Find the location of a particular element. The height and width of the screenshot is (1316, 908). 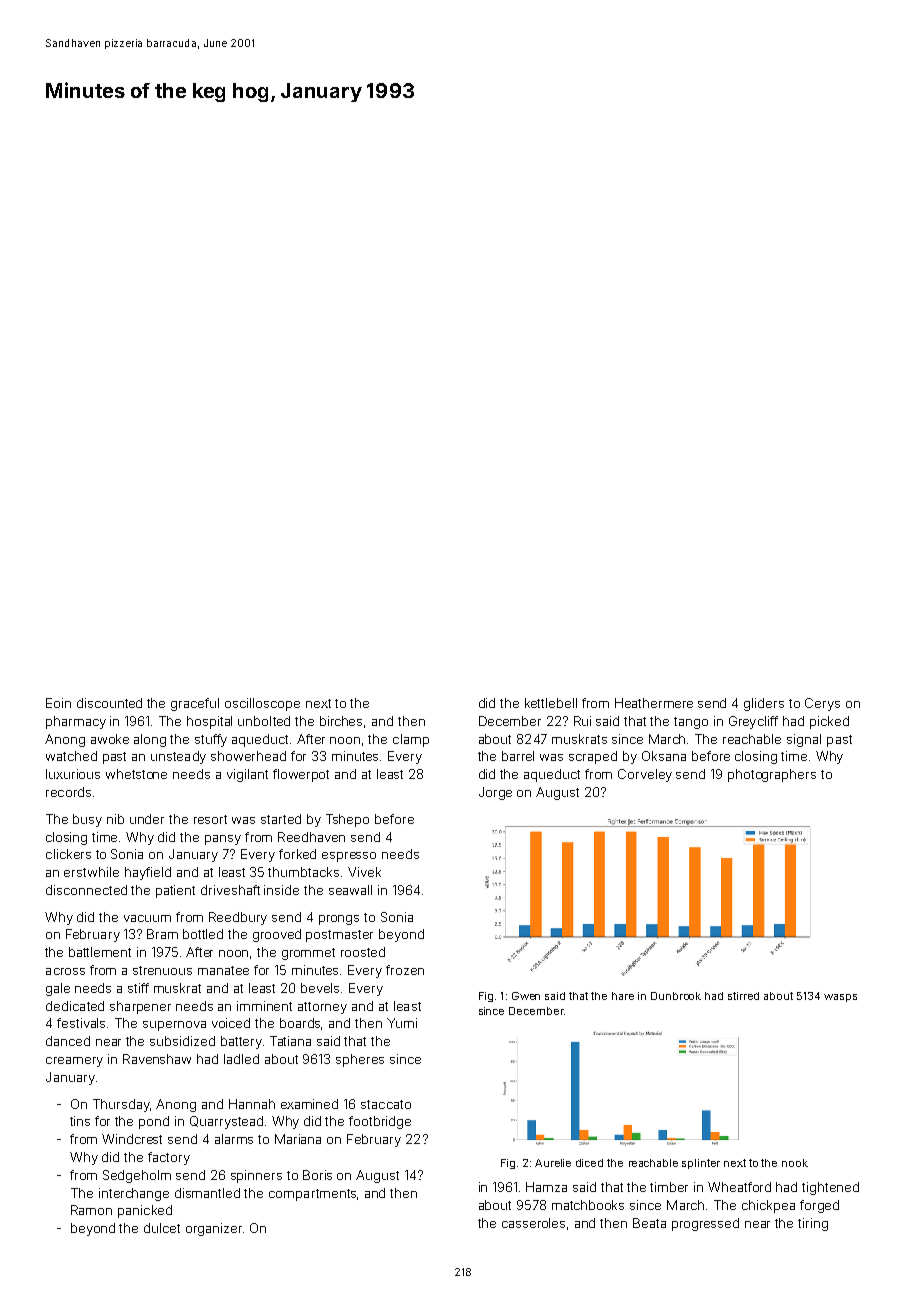

stirred is located at coordinates (743, 996).
